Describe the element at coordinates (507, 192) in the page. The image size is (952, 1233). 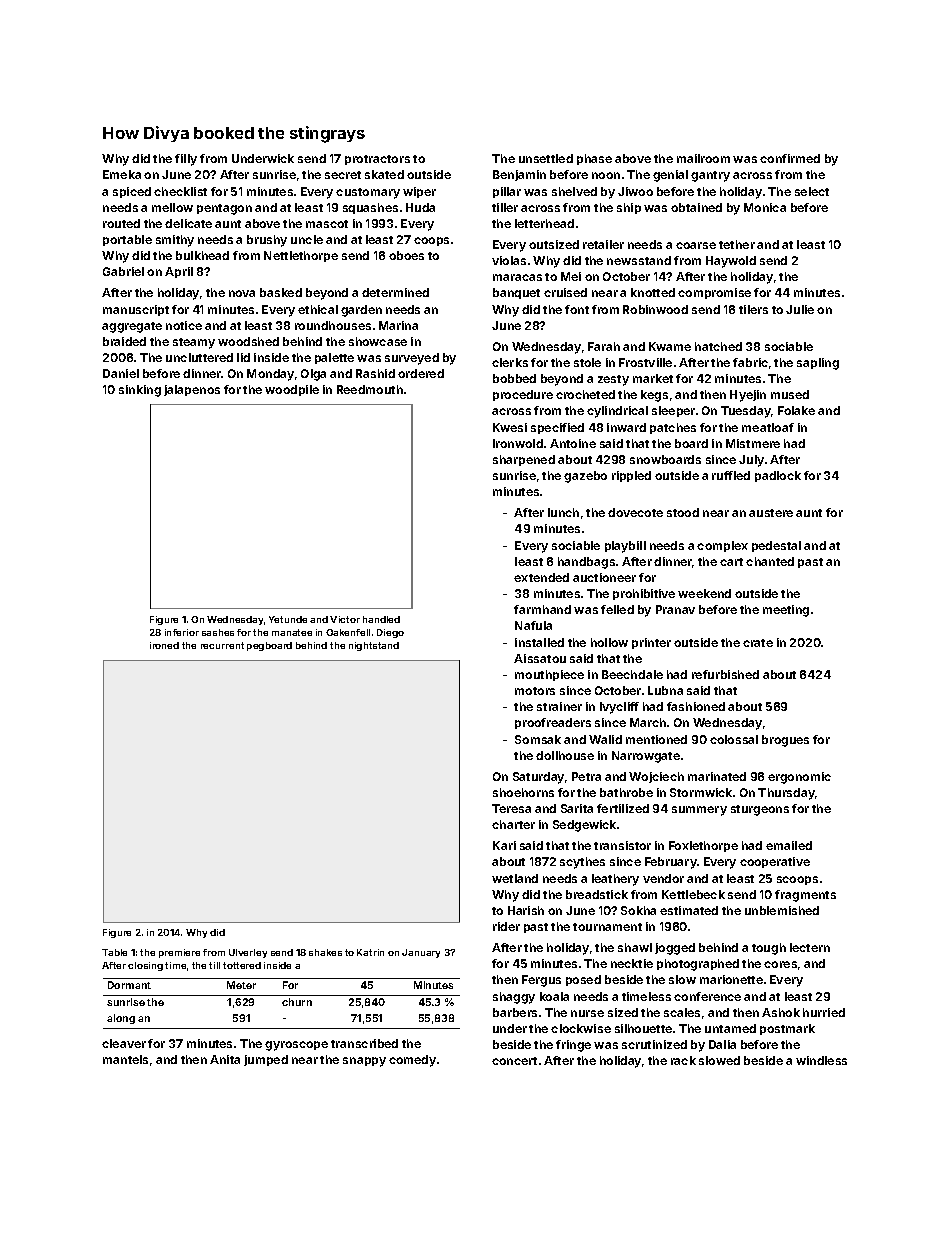
I see `pillar` at that location.
